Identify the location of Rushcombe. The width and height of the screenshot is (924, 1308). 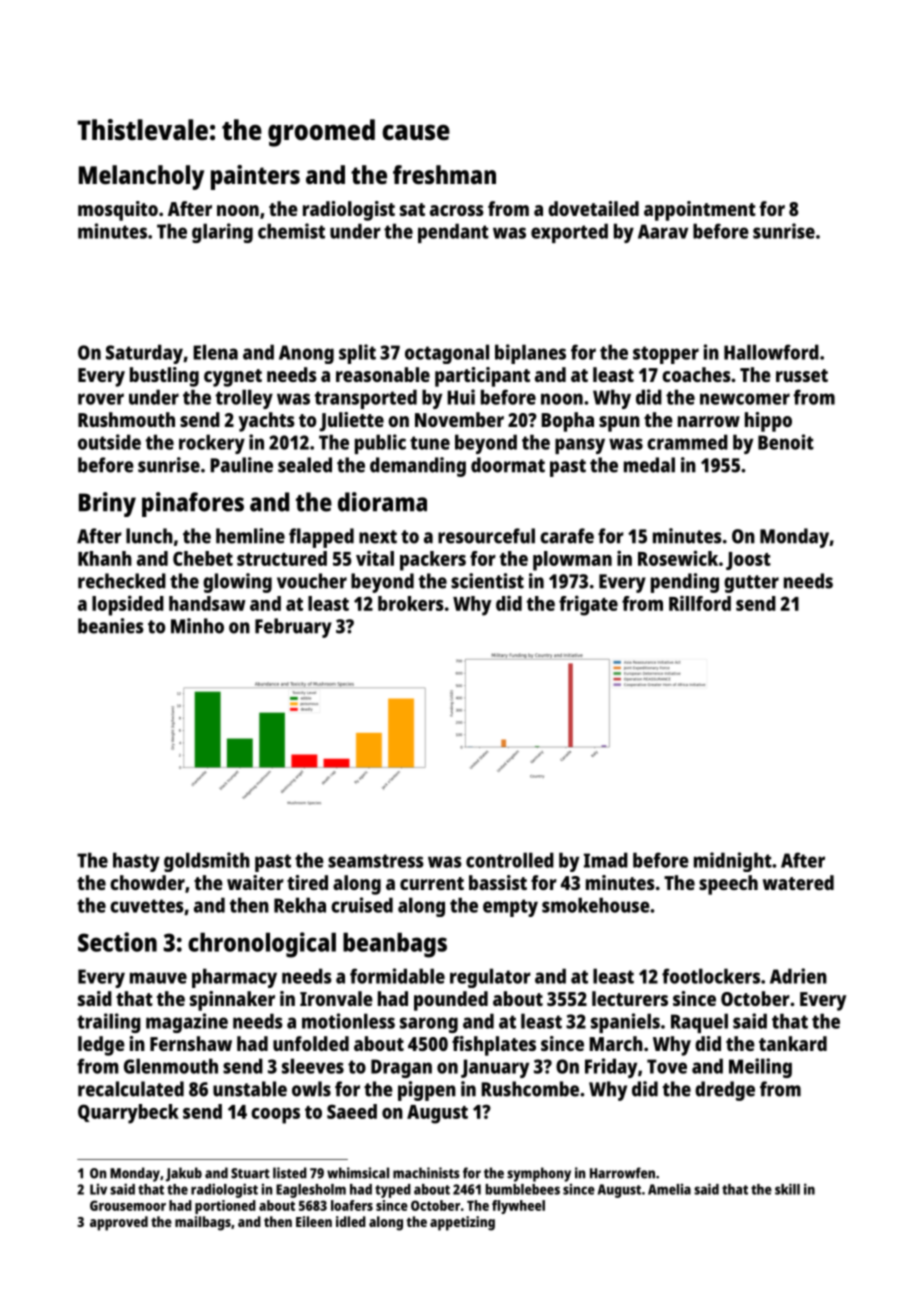
(530, 1089).
